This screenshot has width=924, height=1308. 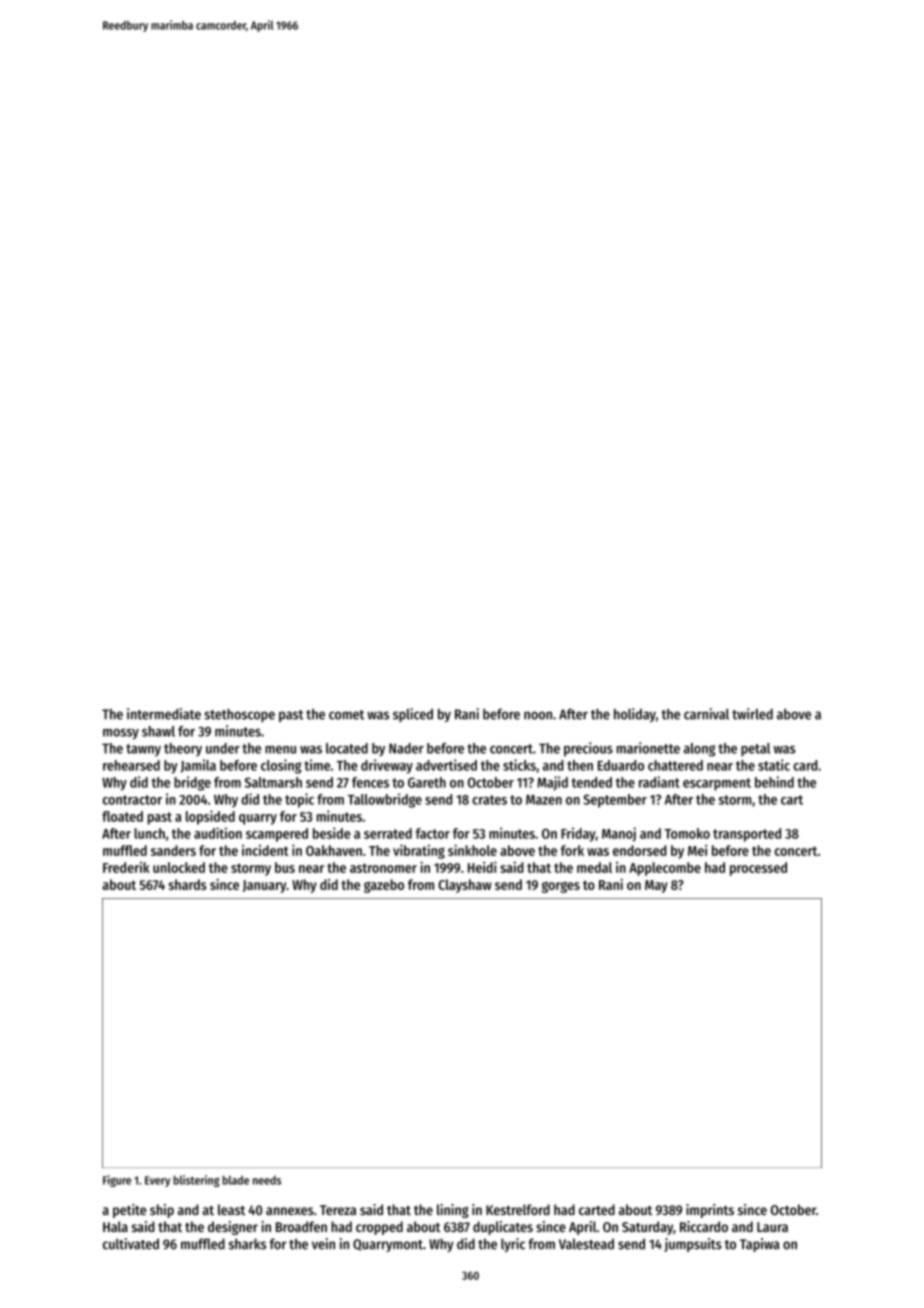 What do you see at coordinates (513, 1245) in the screenshot?
I see `lyric` at bounding box center [513, 1245].
